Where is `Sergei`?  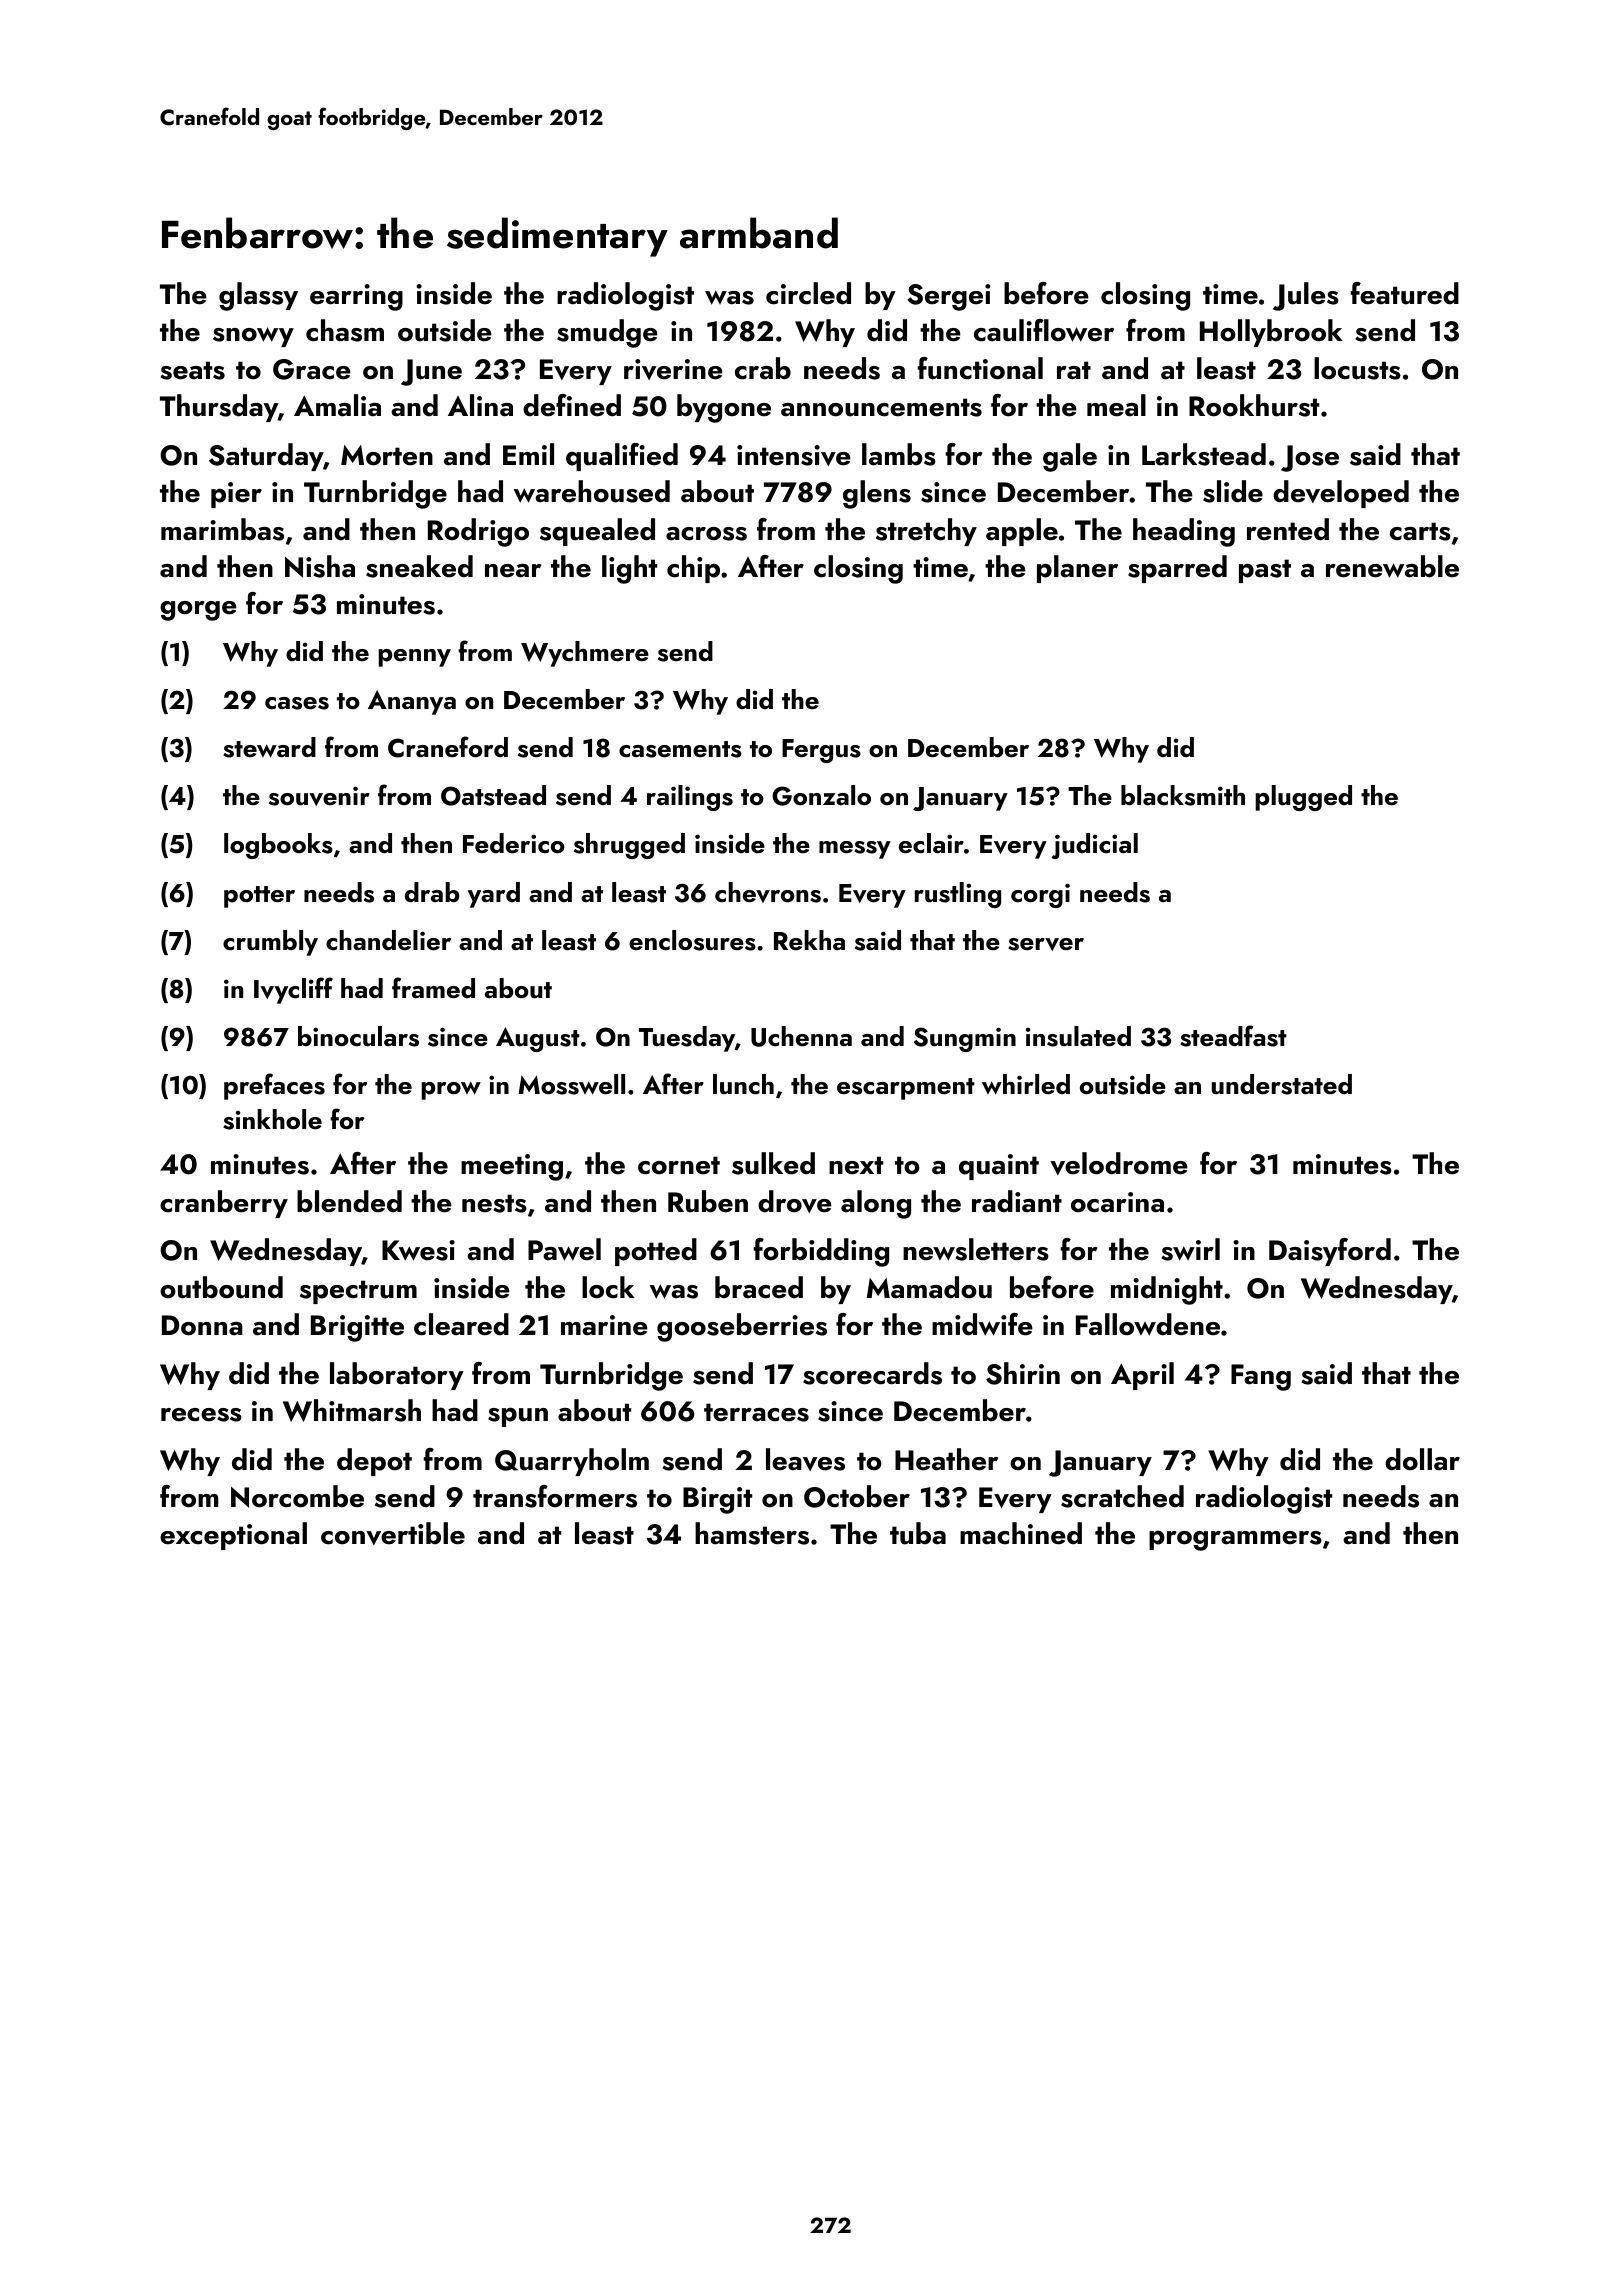
Sergei is located at coordinates (949, 297).
